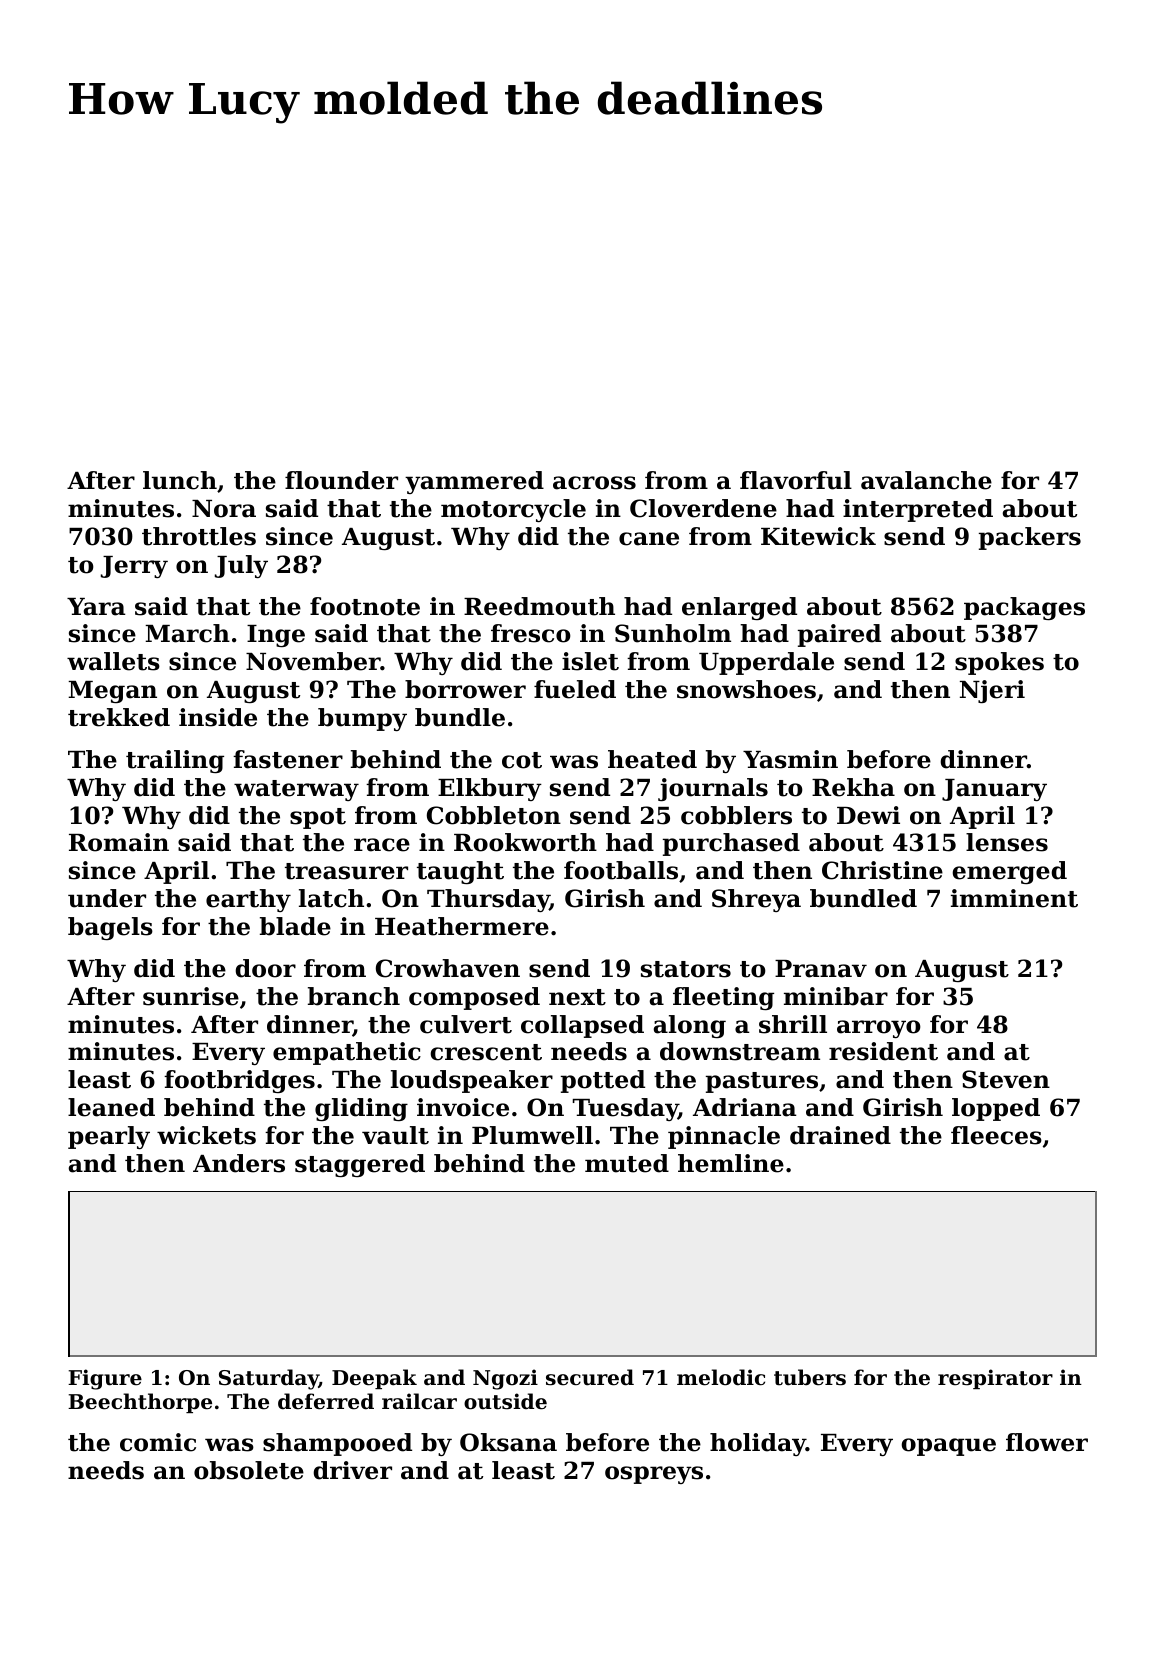 This screenshot has width=1165, height=1654. Describe the element at coordinates (627, 1163) in the screenshot. I see `muted` at that location.
